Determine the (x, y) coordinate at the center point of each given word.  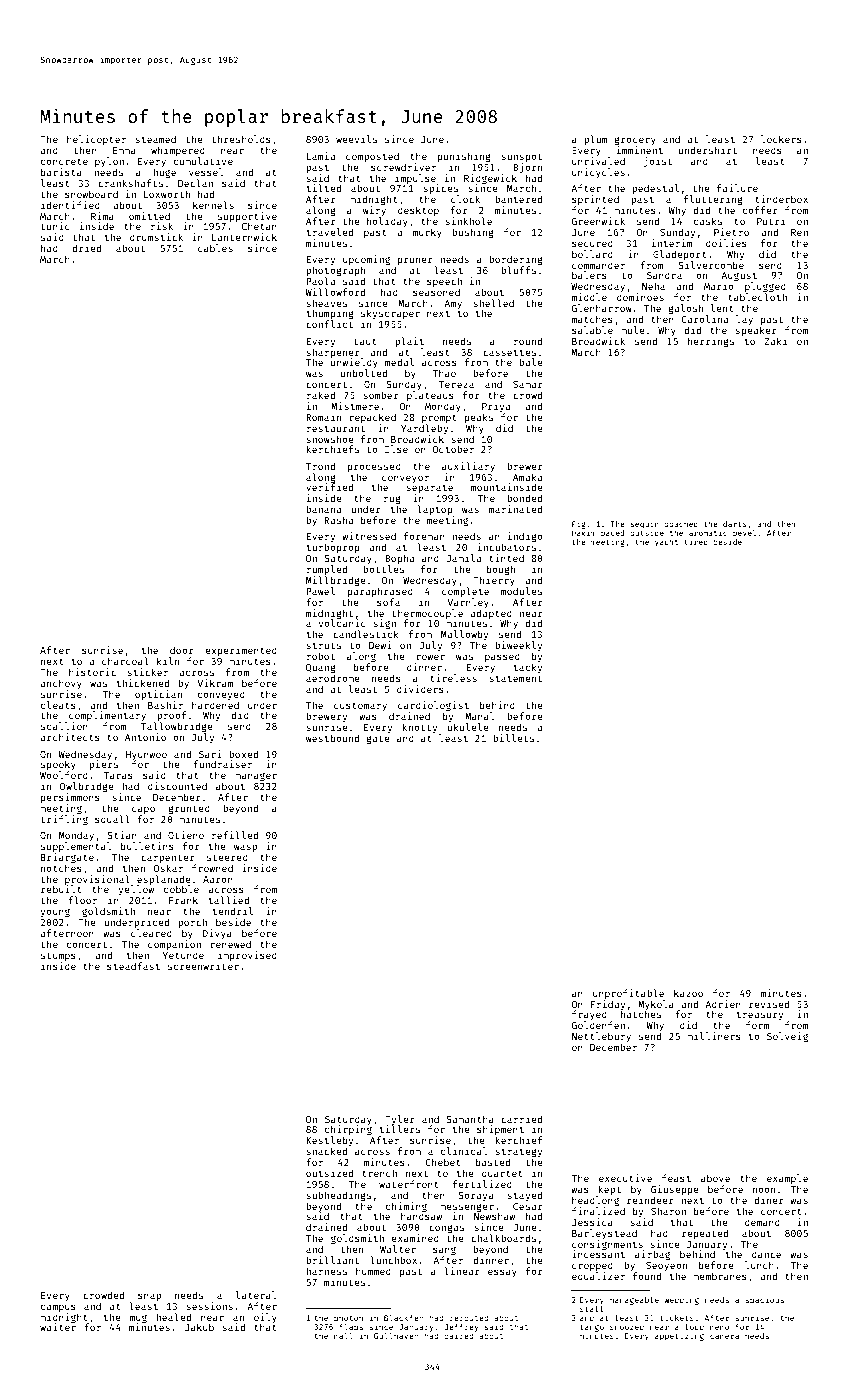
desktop (418, 211)
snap (149, 1297)
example (787, 1179)
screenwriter (203, 966)
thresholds (241, 139)
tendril (233, 911)
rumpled (327, 570)
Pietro (731, 232)
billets (513, 738)
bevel (744, 533)
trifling (64, 820)
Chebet (443, 1162)
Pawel (320, 591)
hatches (641, 1014)
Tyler (400, 1120)
